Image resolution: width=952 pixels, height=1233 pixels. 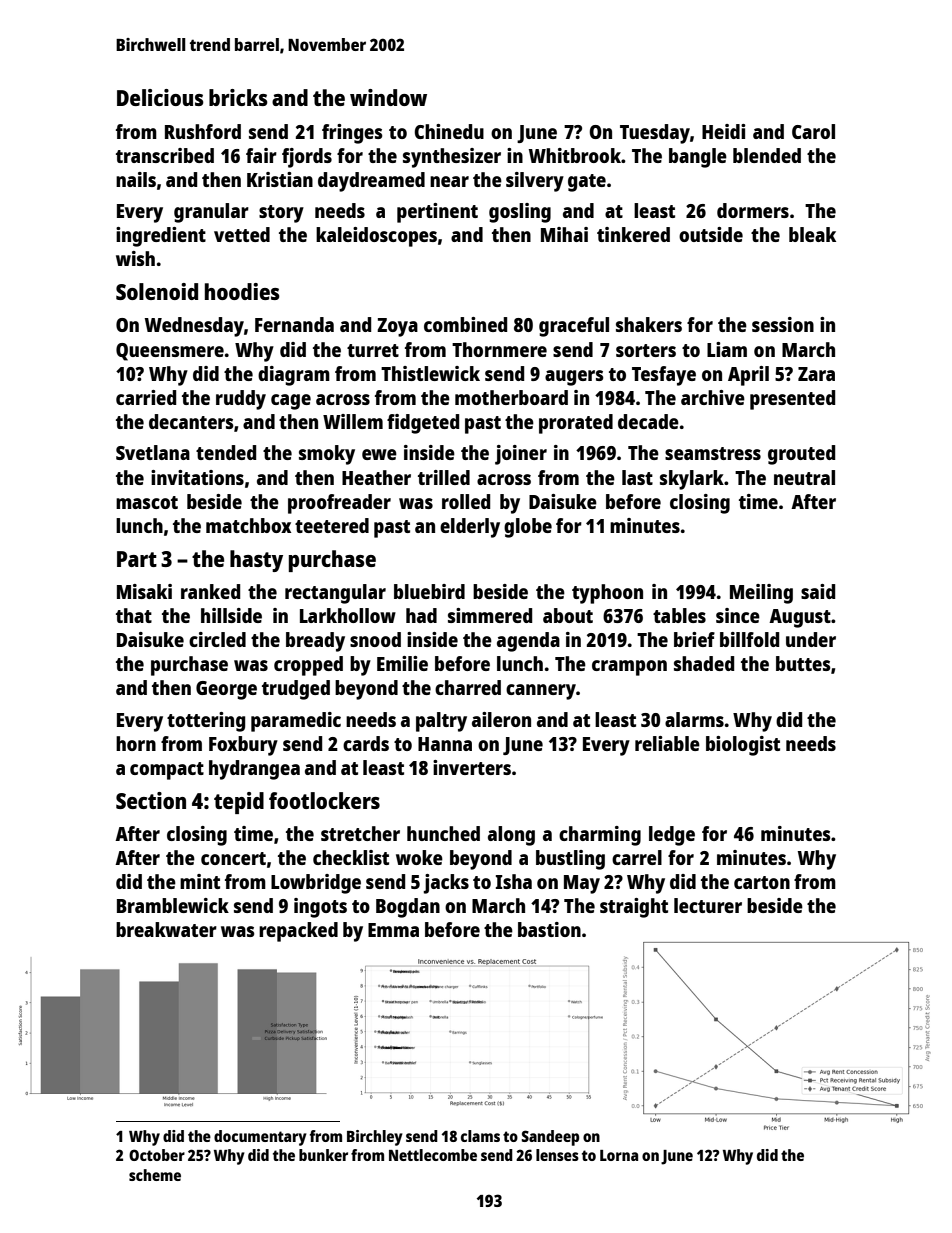 I want to click on scheme, so click(x=155, y=1175).
